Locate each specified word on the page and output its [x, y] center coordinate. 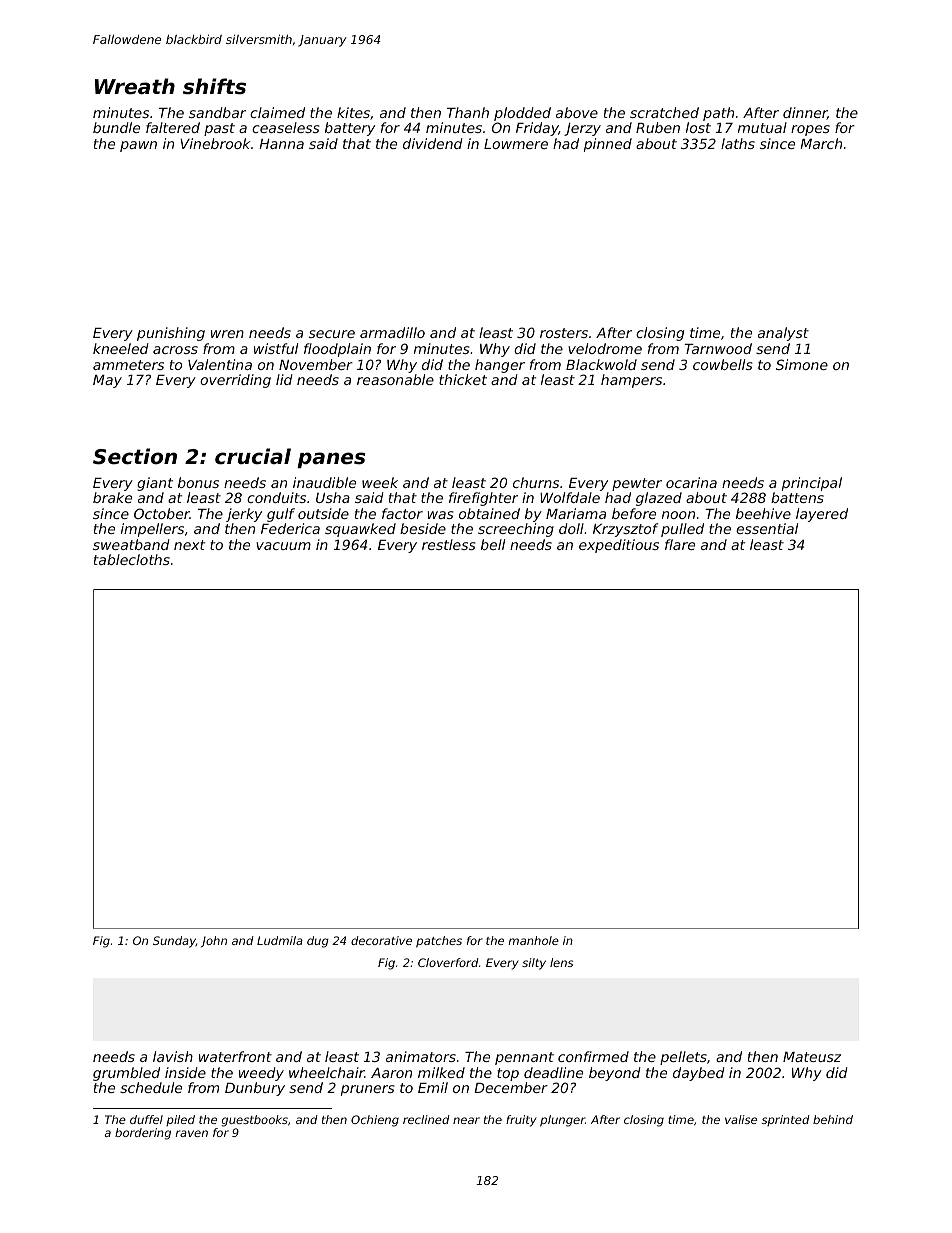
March [821, 143]
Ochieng [375, 1121]
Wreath [135, 86]
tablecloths [132, 559]
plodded [522, 114]
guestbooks [255, 1121]
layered [822, 515]
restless [448, 544]
